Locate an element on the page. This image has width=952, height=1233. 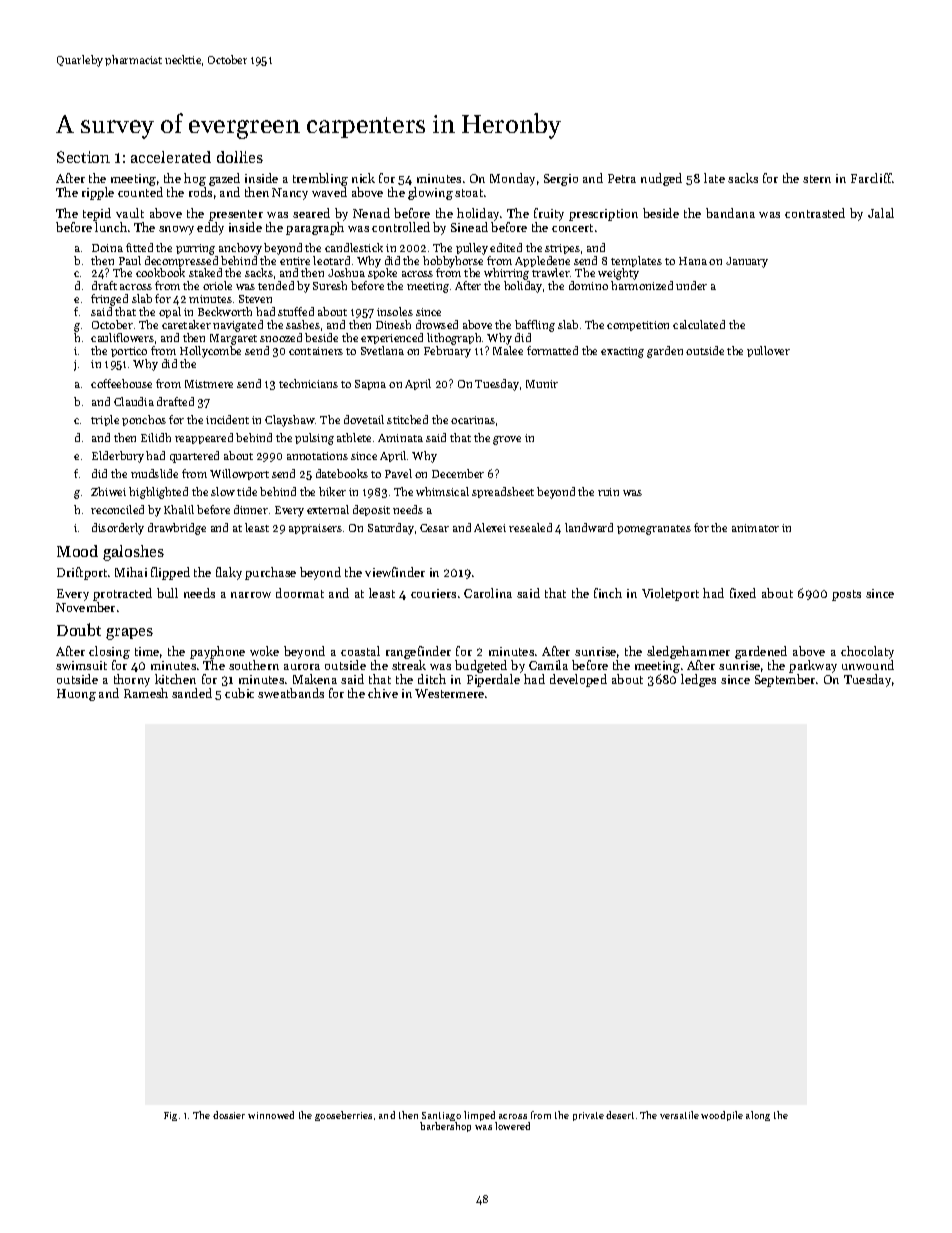
ledges is located at coordinates (698, 680).
